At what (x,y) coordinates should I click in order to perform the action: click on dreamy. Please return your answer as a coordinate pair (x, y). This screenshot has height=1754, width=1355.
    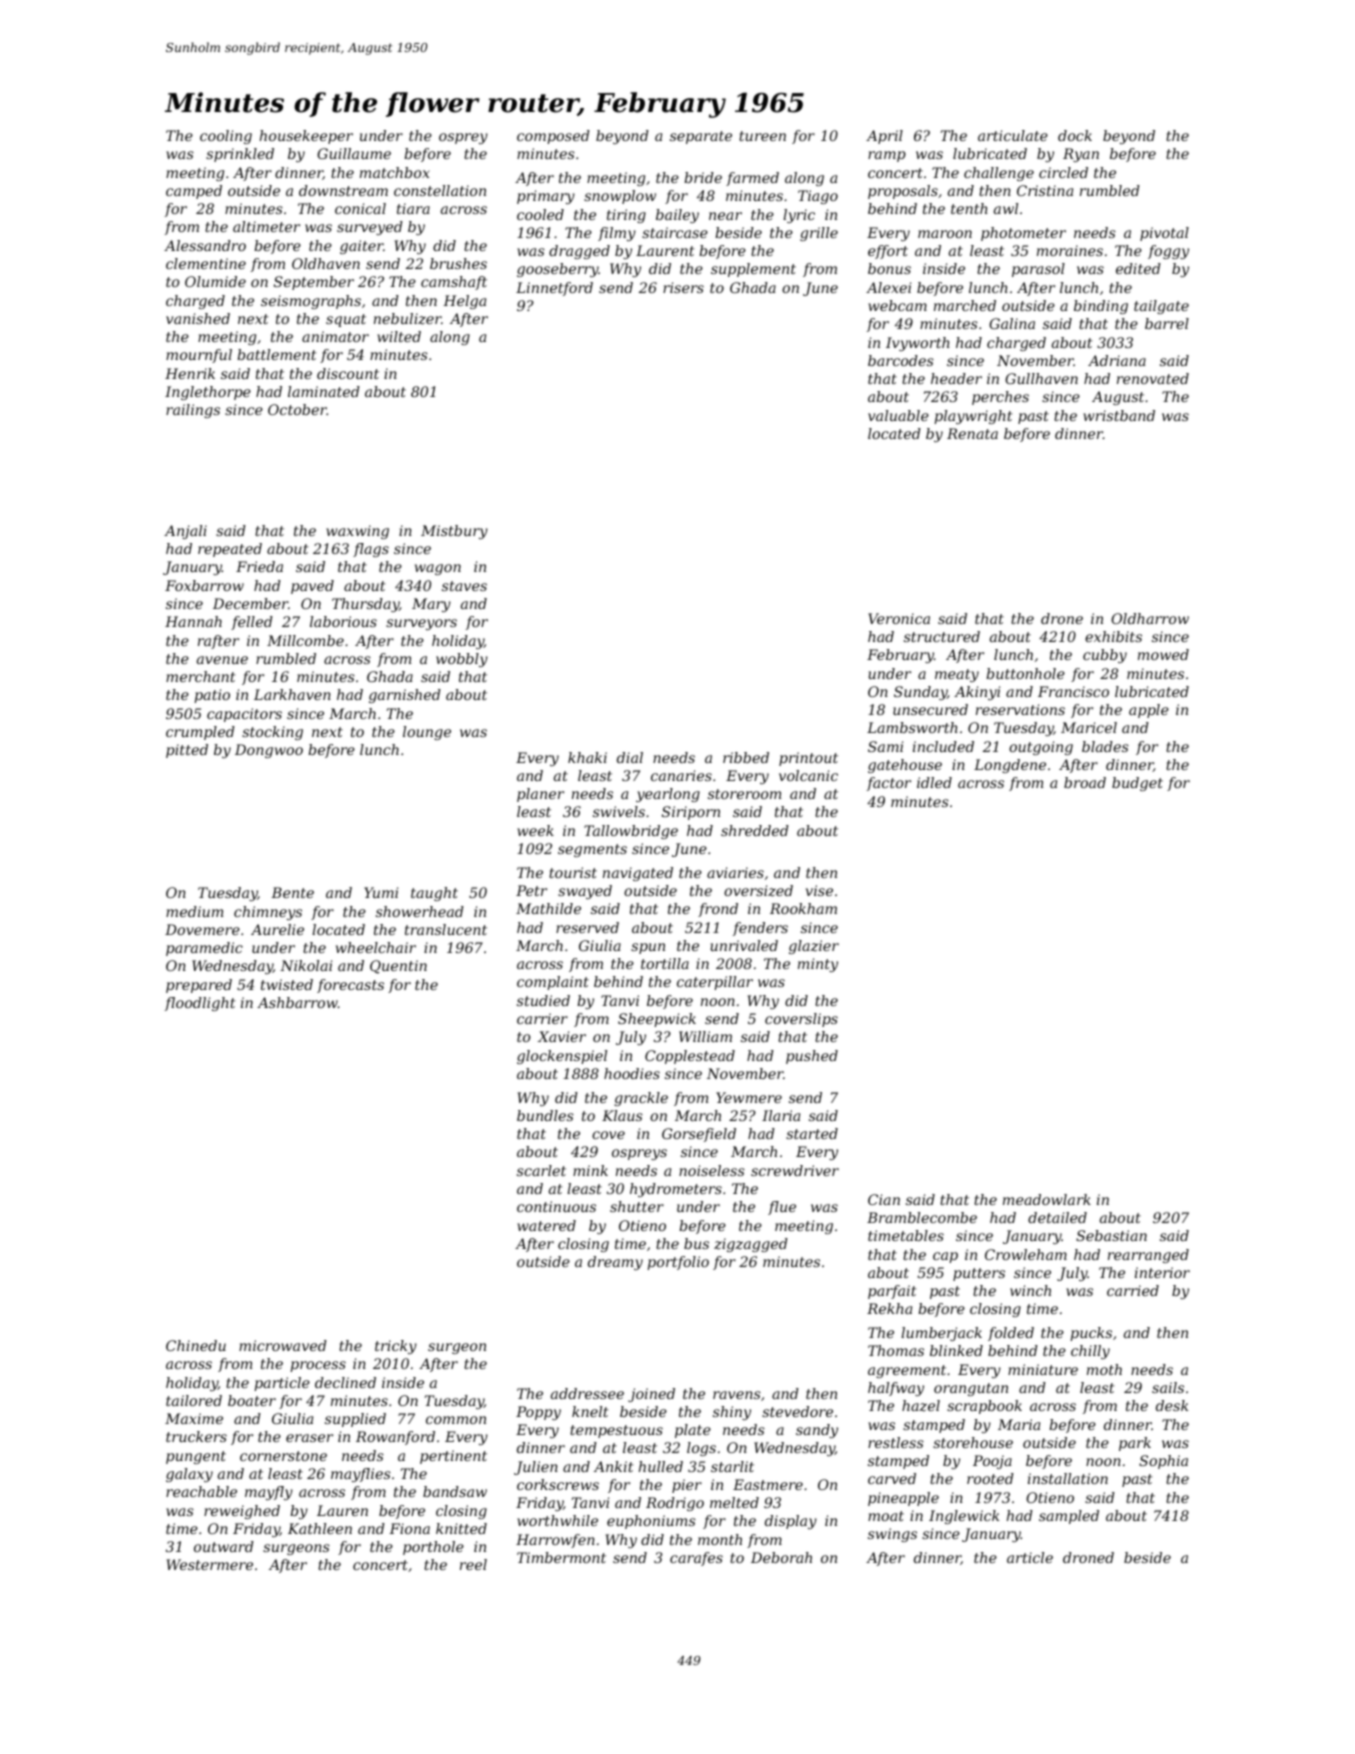
    Looking at the image, I should click on (615, 1263).
